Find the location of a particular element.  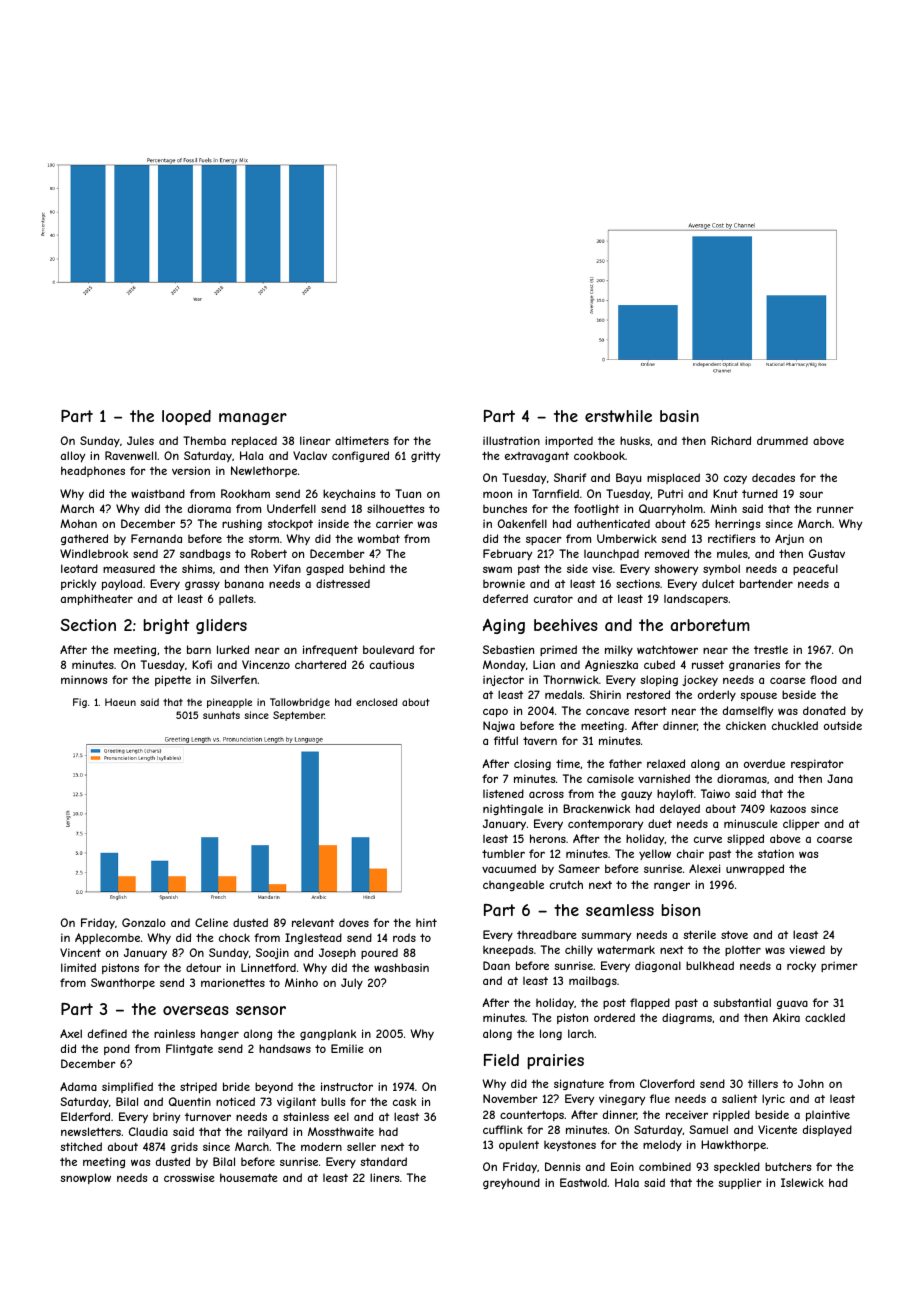

illustration is located at coordinates (511, 440).
